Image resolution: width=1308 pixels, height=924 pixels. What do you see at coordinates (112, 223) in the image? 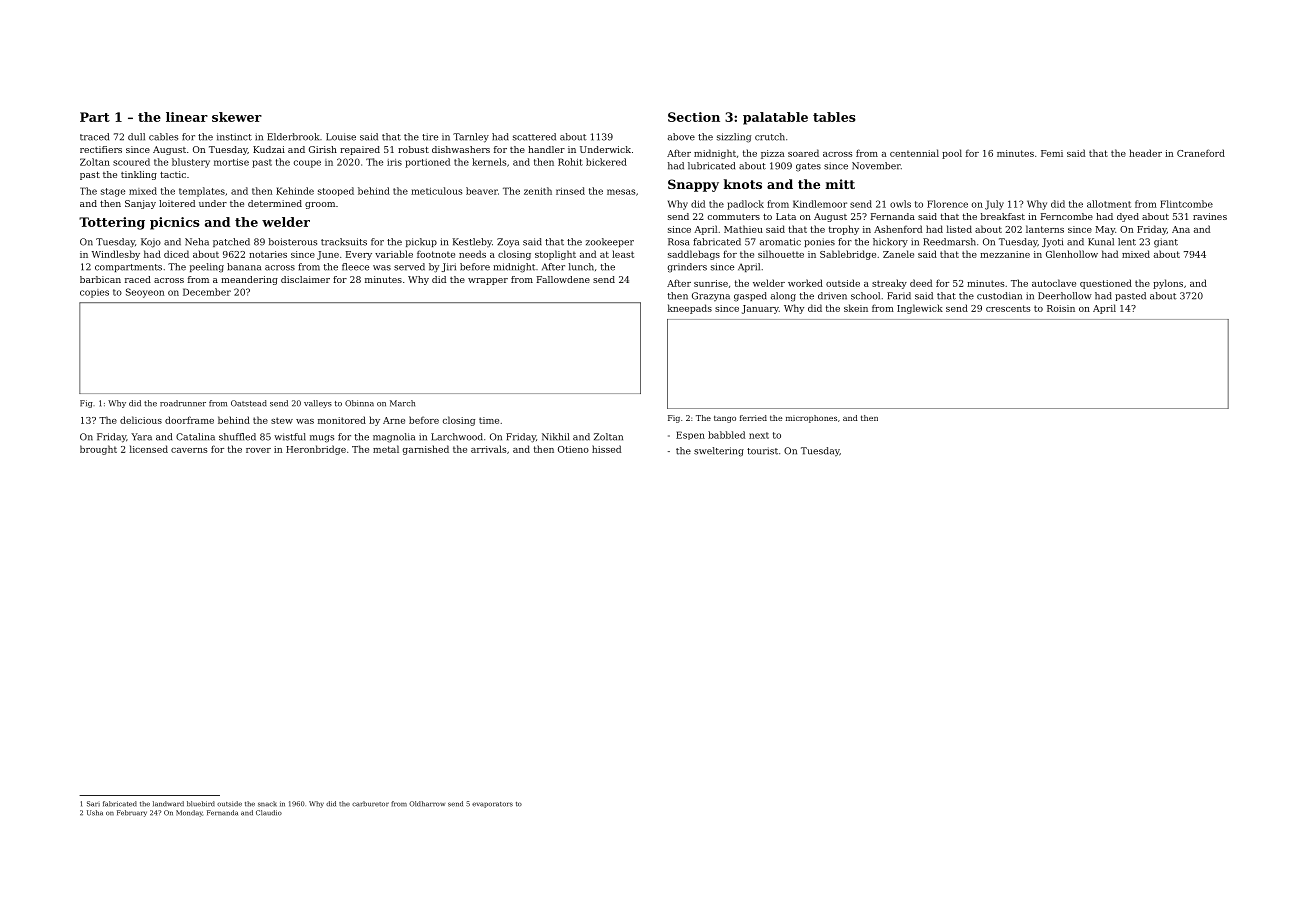
I see `Tottering` at bounding box center [112, 223].
